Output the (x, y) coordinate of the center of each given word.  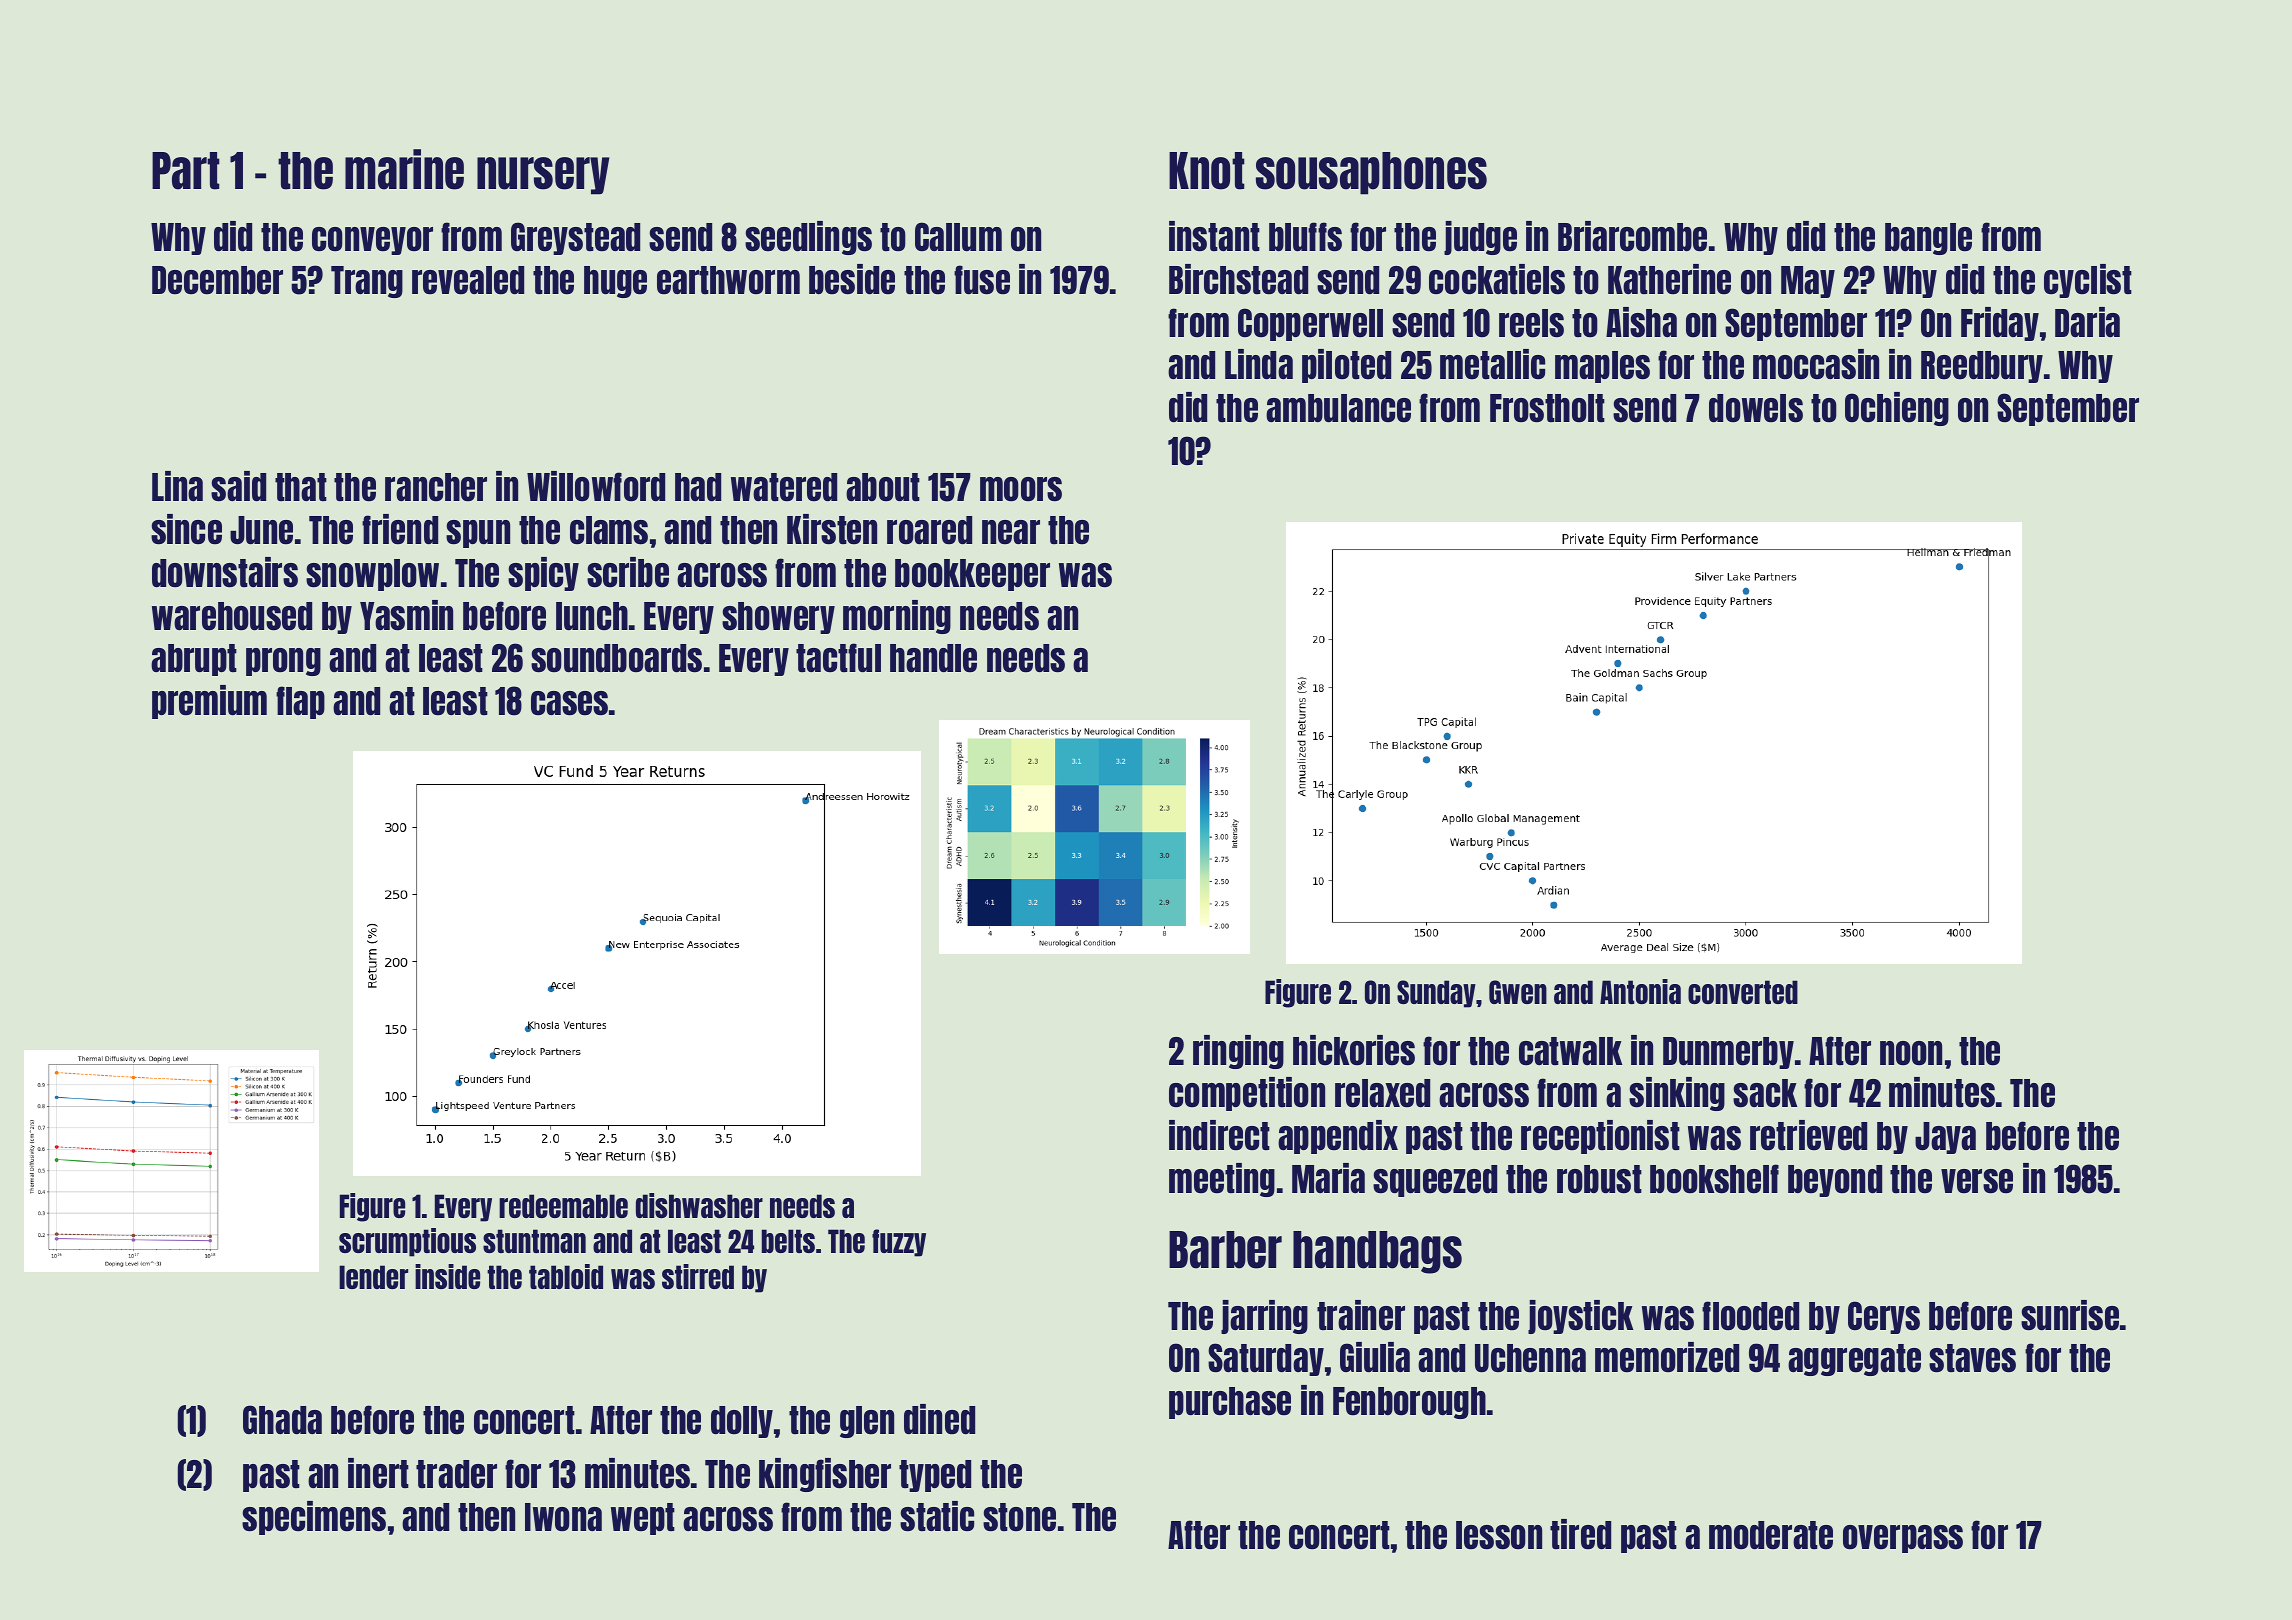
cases (569, 703)
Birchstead (1238, 279)
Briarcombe (1632, 236)
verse (1977, 1181)
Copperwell (1310, 324)
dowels (1756, 408)
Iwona (563, 1517)
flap (300, 702)
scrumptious (407, 1242)
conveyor (372, 241)
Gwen (1518, 992)
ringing (1238, 1052)
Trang (367, 282)
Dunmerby (1728, 1053)
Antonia (1640, 991)
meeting (1222, 1180)
